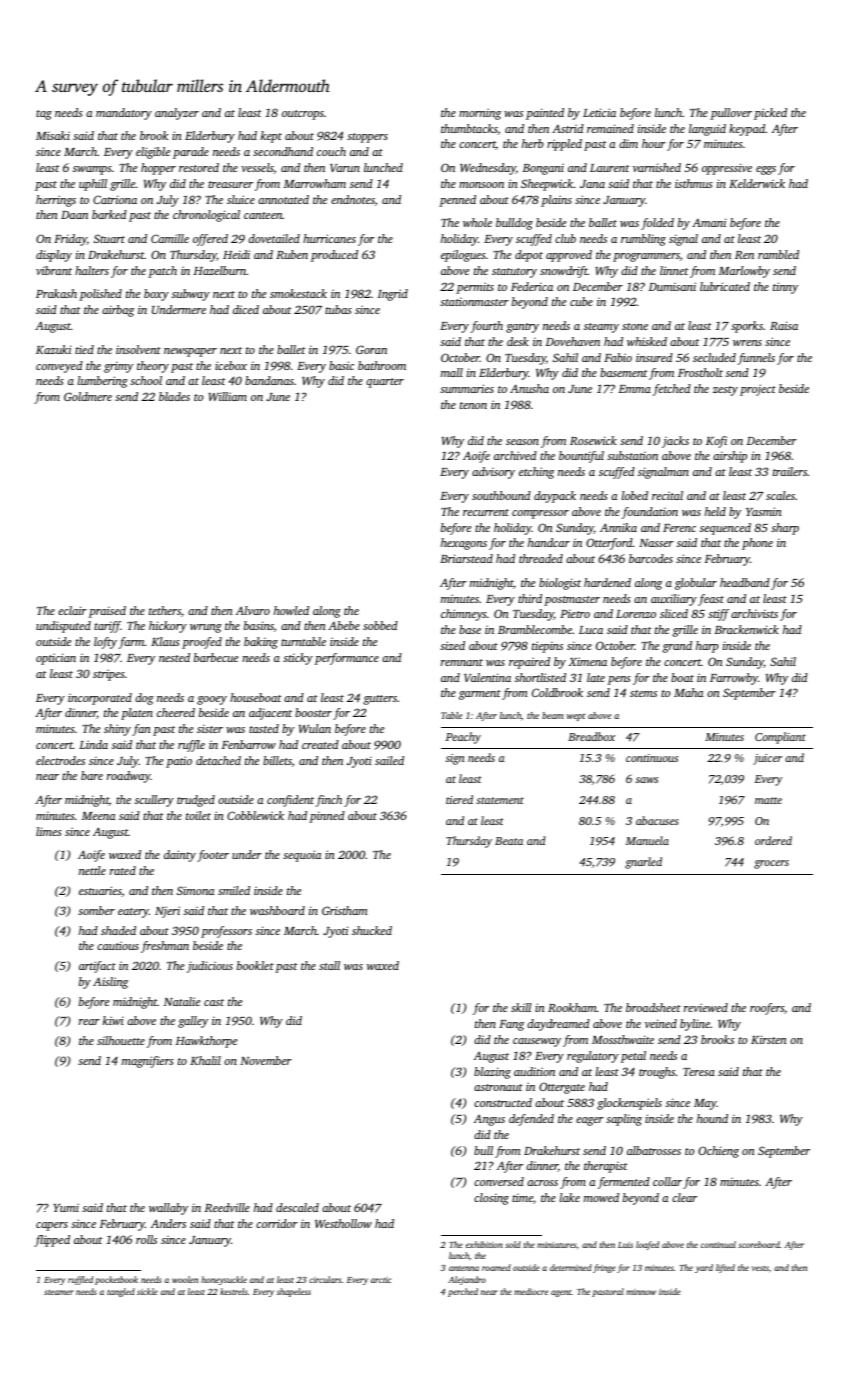 This screenshot has height=1400, width=849. Describe the element at coordinates (380, 700) in the screenshot. I see `gutters` at that location.
